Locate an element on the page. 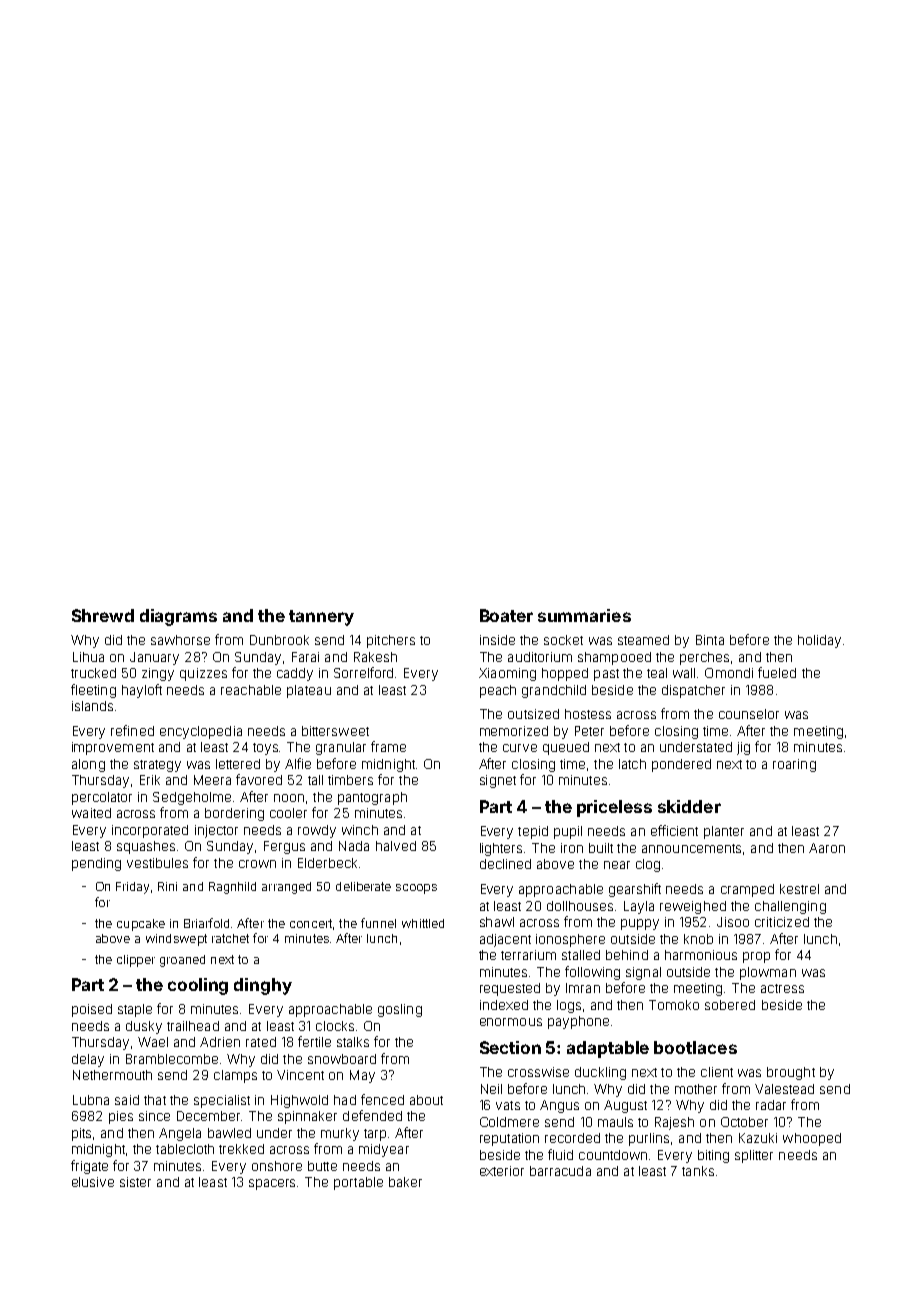 The width and height of the document is (924, 1308). Sorrelford is located at coordinates (363, 672).
